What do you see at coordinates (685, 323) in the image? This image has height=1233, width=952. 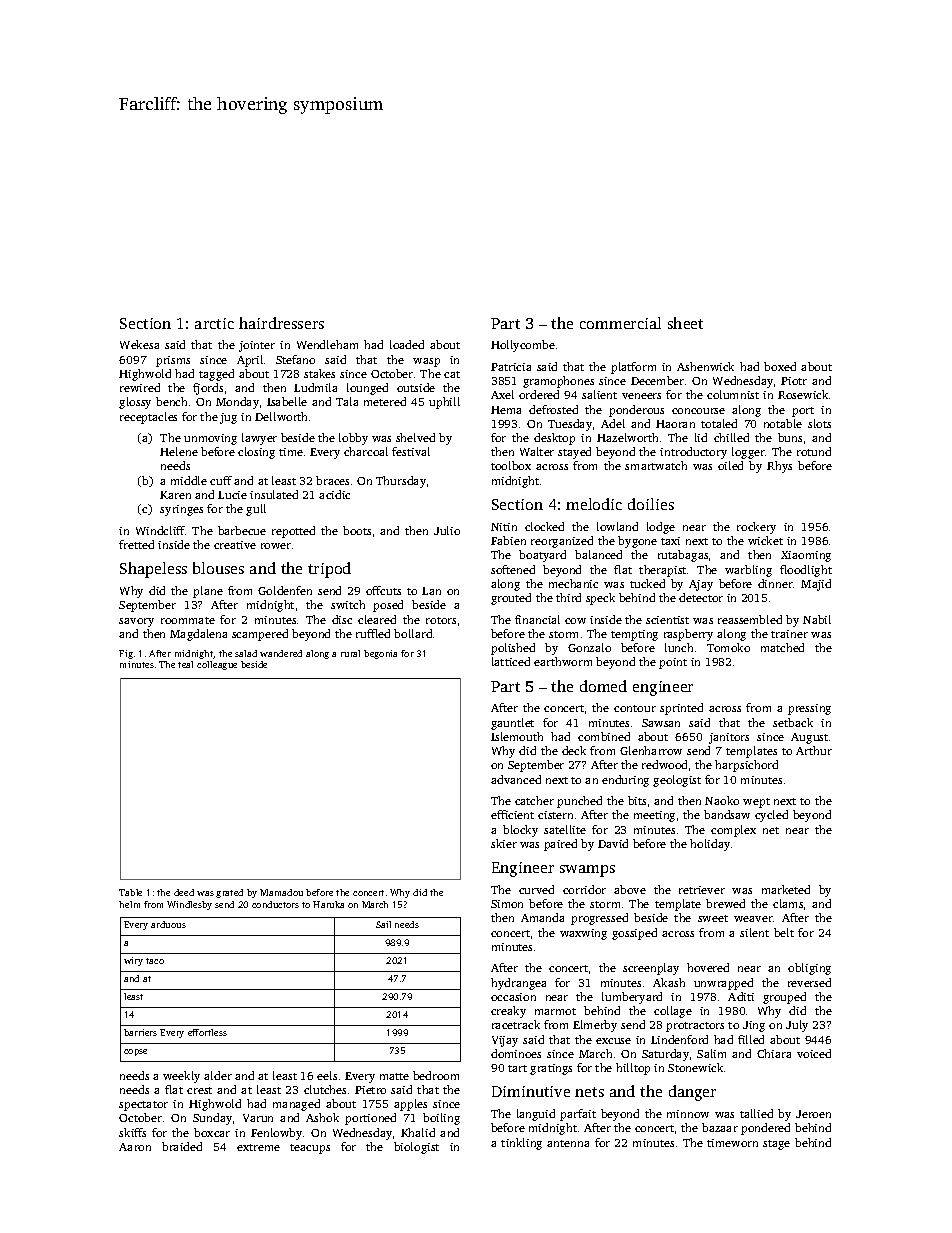 I see `sheet` at bounding box center [685, 323].
